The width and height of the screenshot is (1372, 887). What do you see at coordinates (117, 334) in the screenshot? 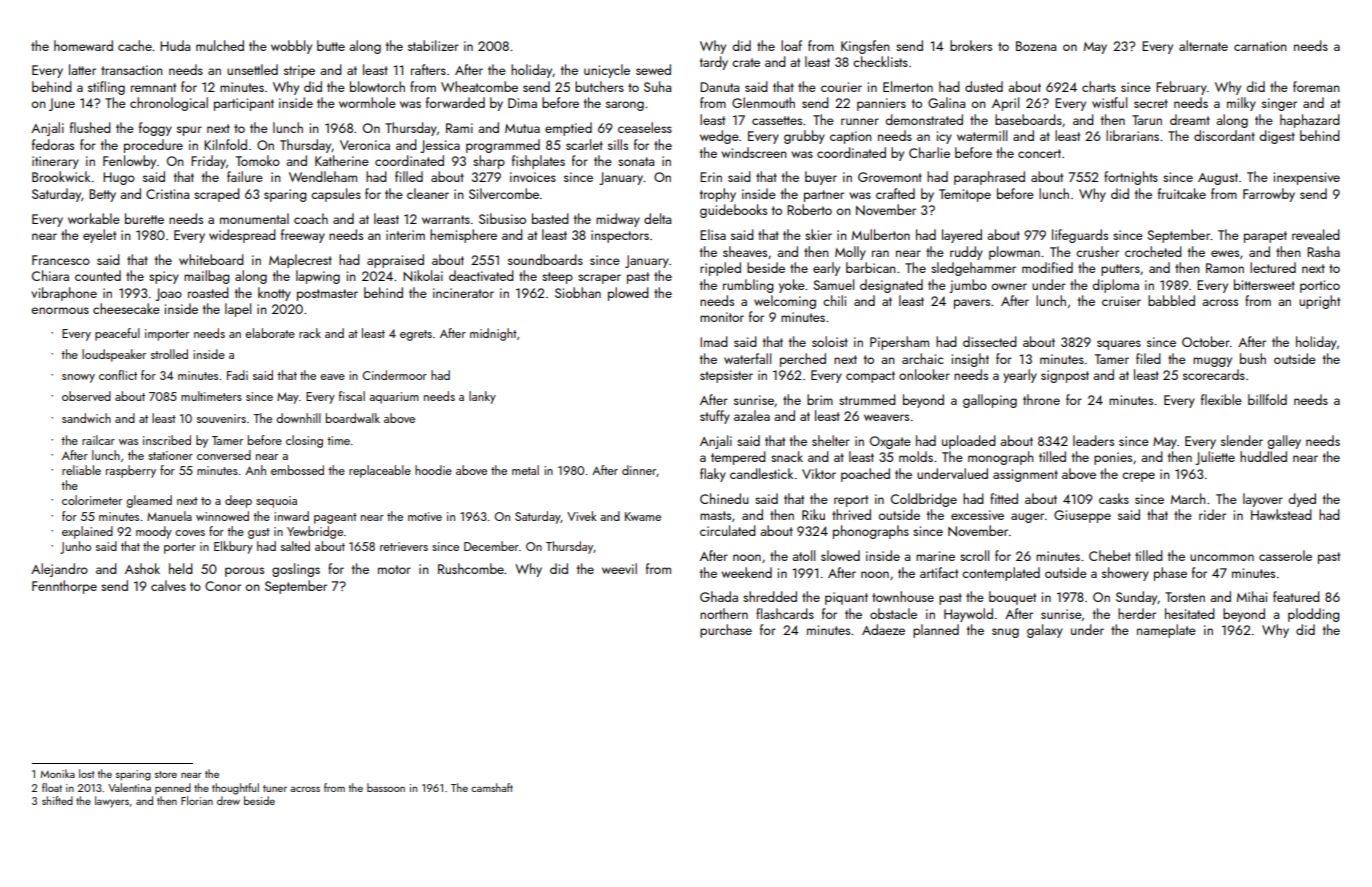
I see `peaceful` at bounding box center [117, 334].
